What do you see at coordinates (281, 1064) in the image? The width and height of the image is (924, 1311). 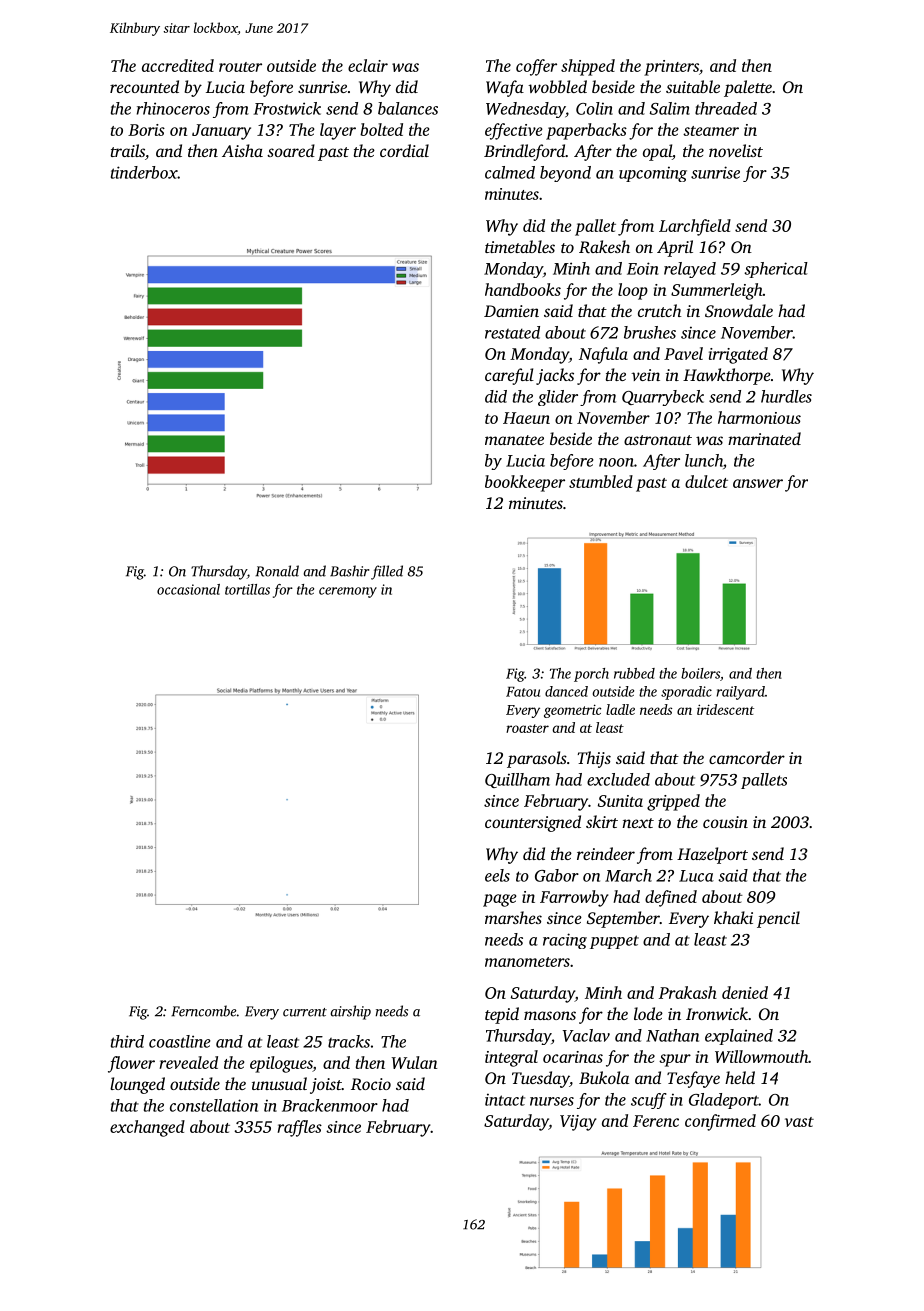 I see `epilogues` at bounding box center [281, 1064].
